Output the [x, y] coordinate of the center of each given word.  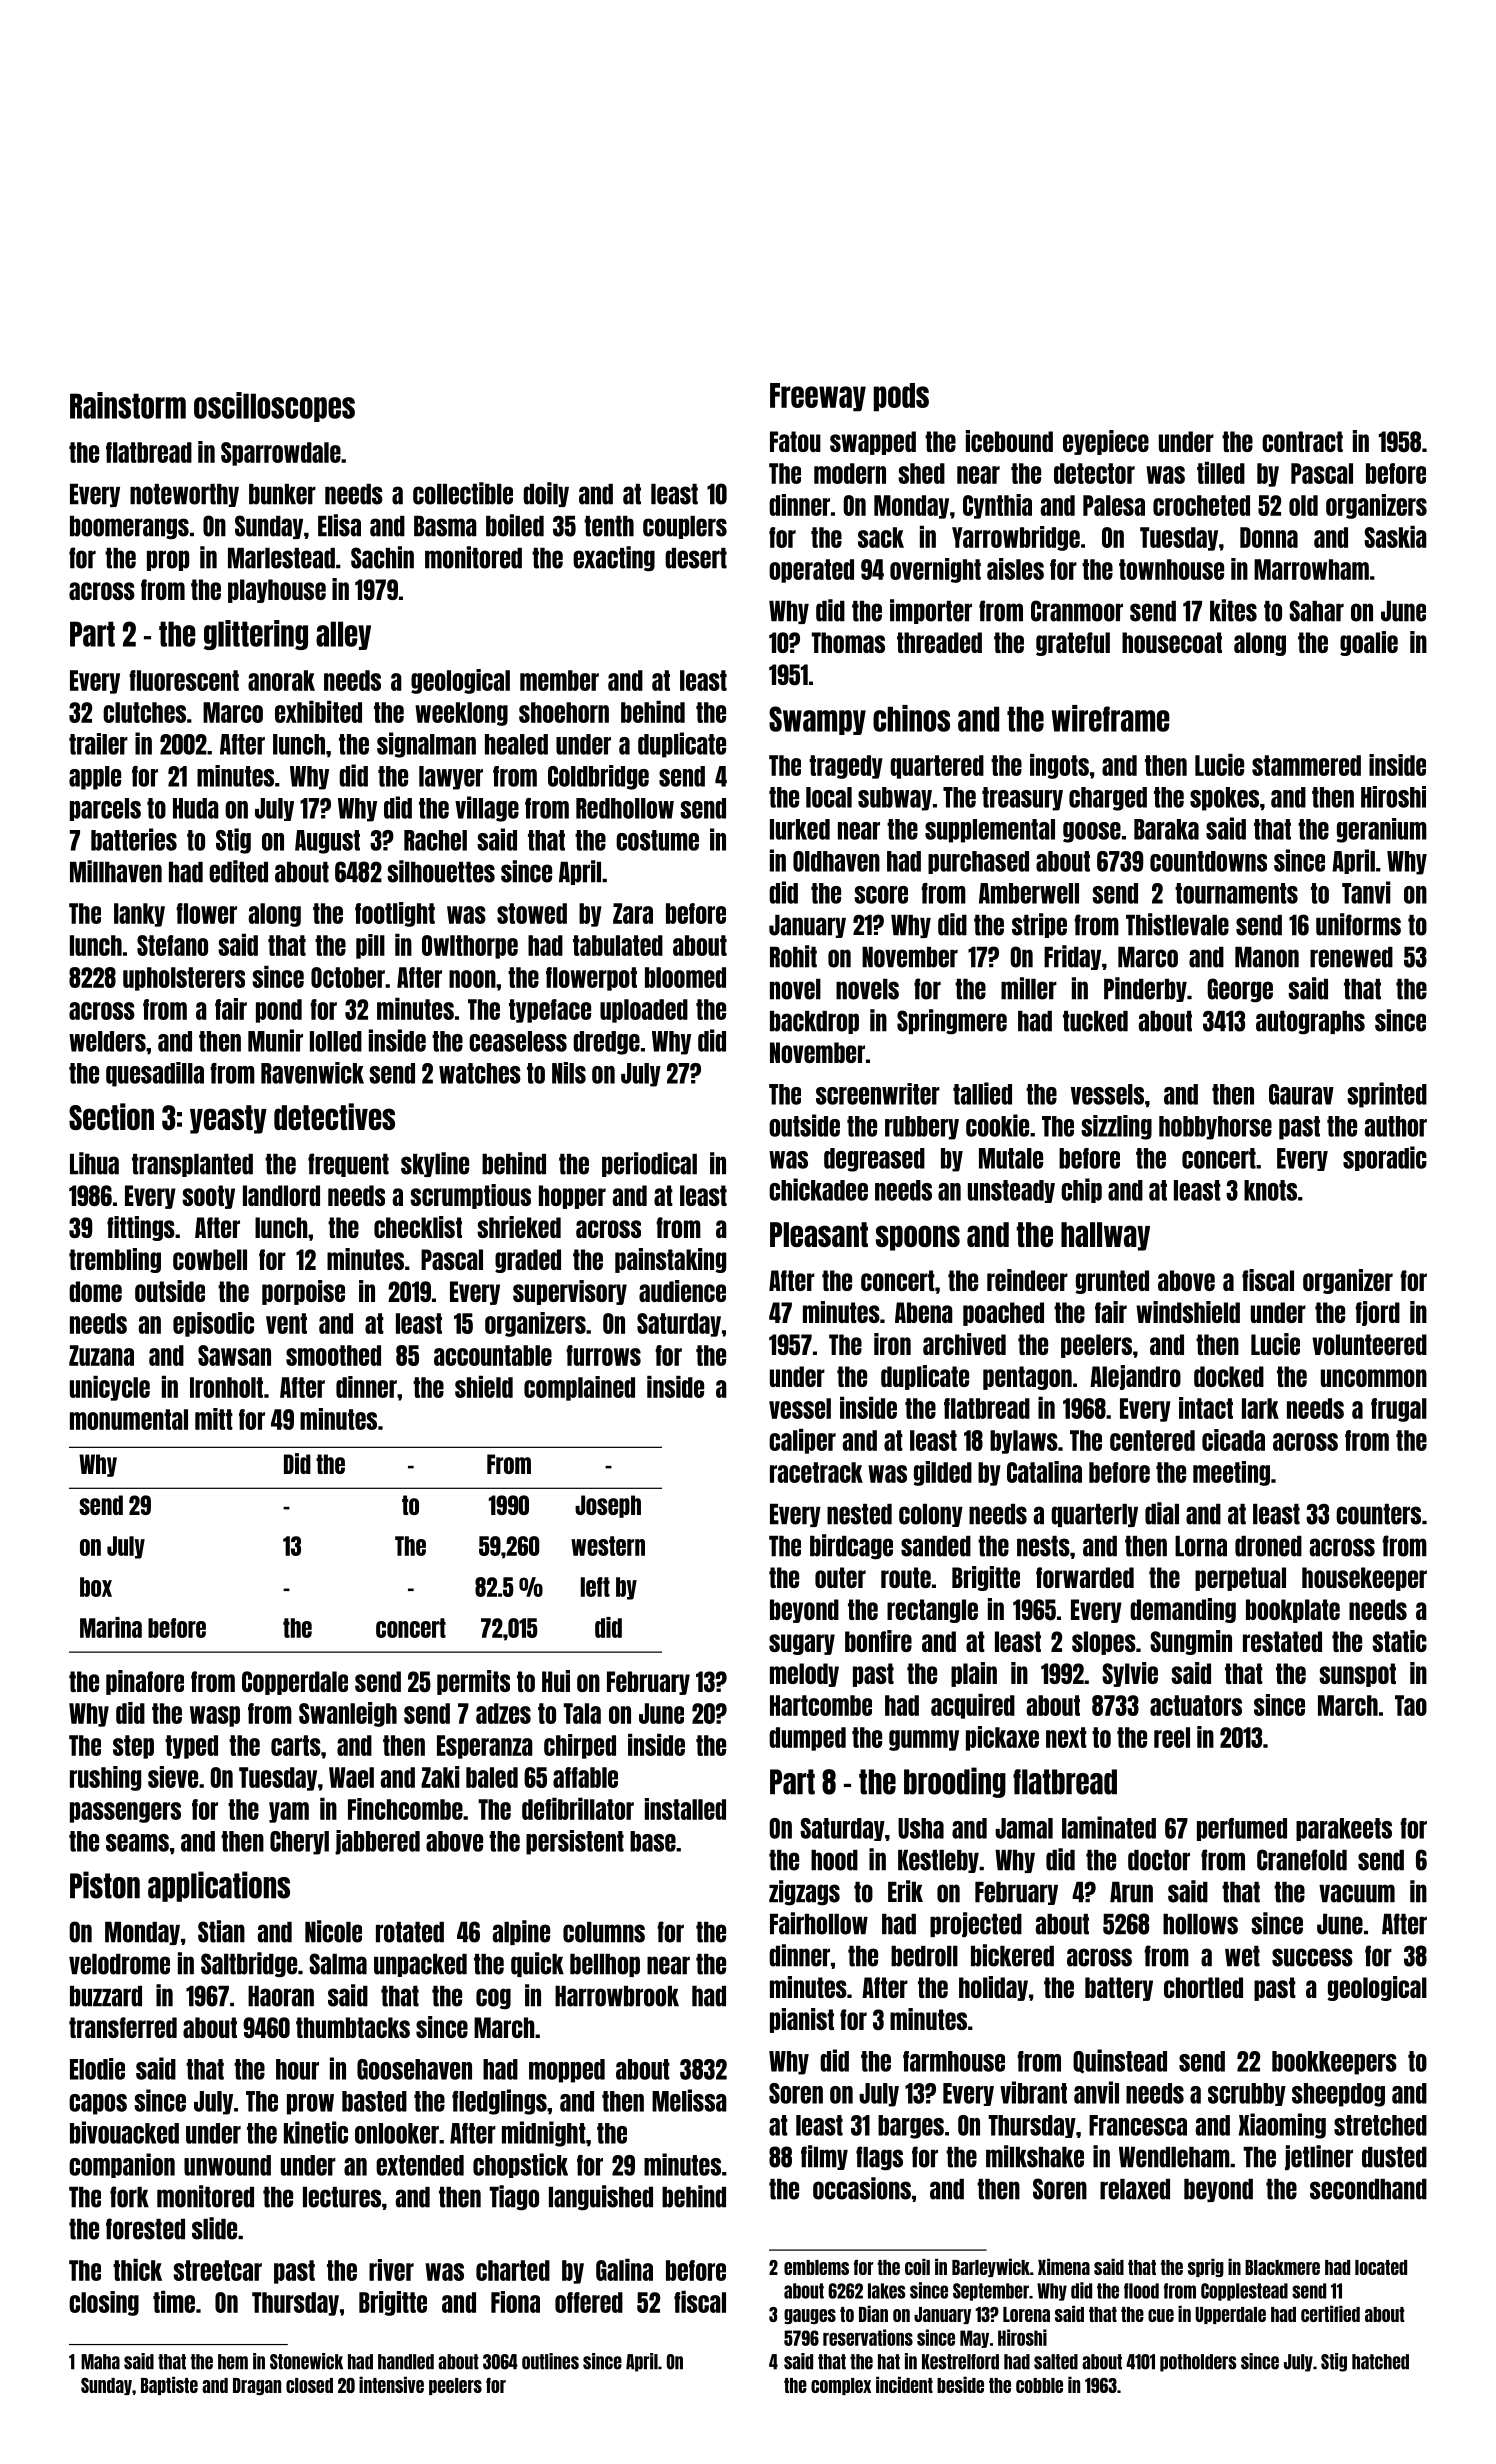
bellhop [605, 1965]
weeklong [461, 714]
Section [111, 1116]
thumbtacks [353, 2027]
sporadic [1385, 1158]
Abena [924, 1312]
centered [1152, 1440]
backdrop [814, 1022]
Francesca [1138, 2125]
